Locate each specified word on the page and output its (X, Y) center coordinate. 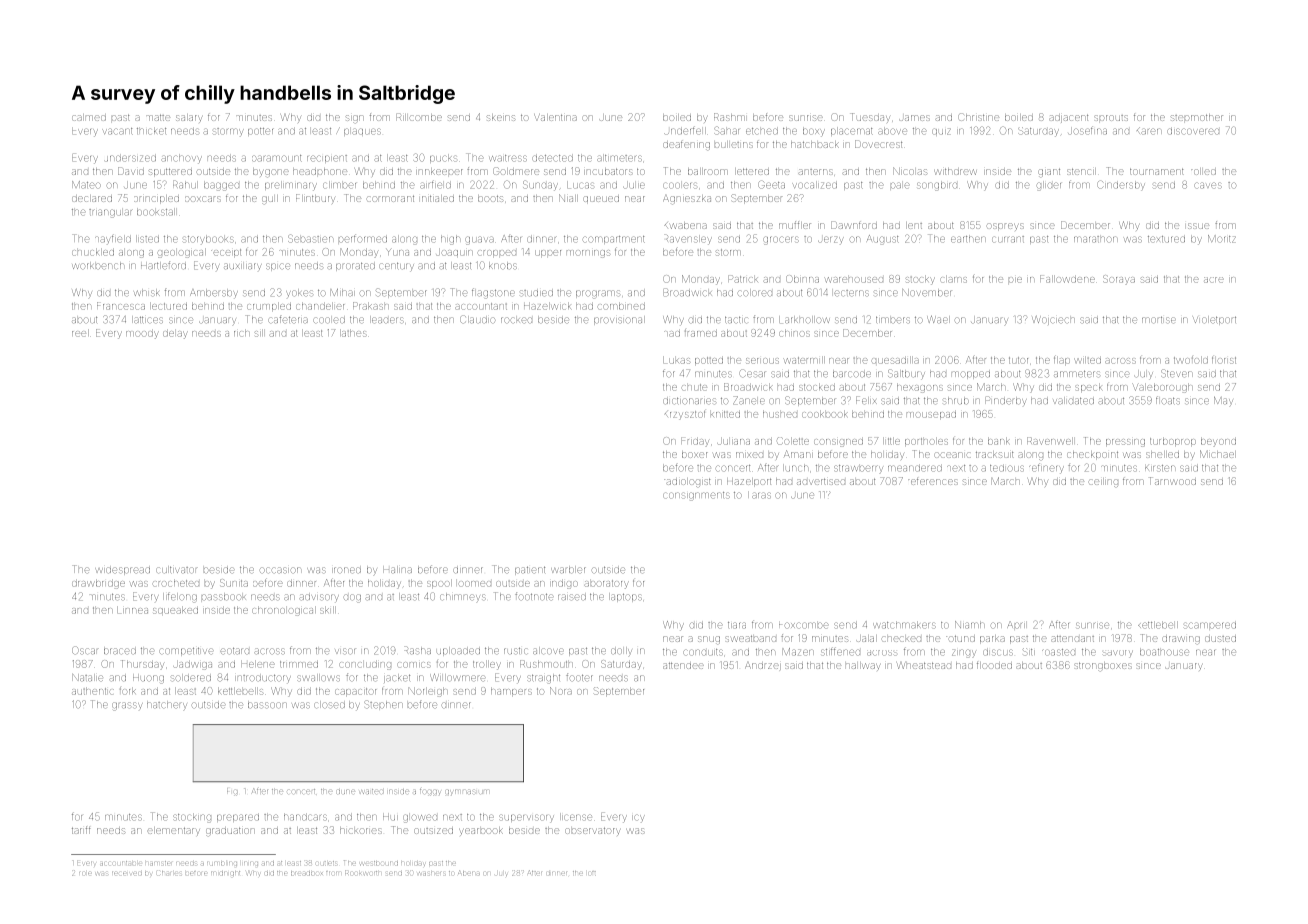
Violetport (1214, 320)
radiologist (687, 482)
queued (601, 199)
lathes (353, 333)
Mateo (86, 185)
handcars (305, 817)
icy (638, 818)
